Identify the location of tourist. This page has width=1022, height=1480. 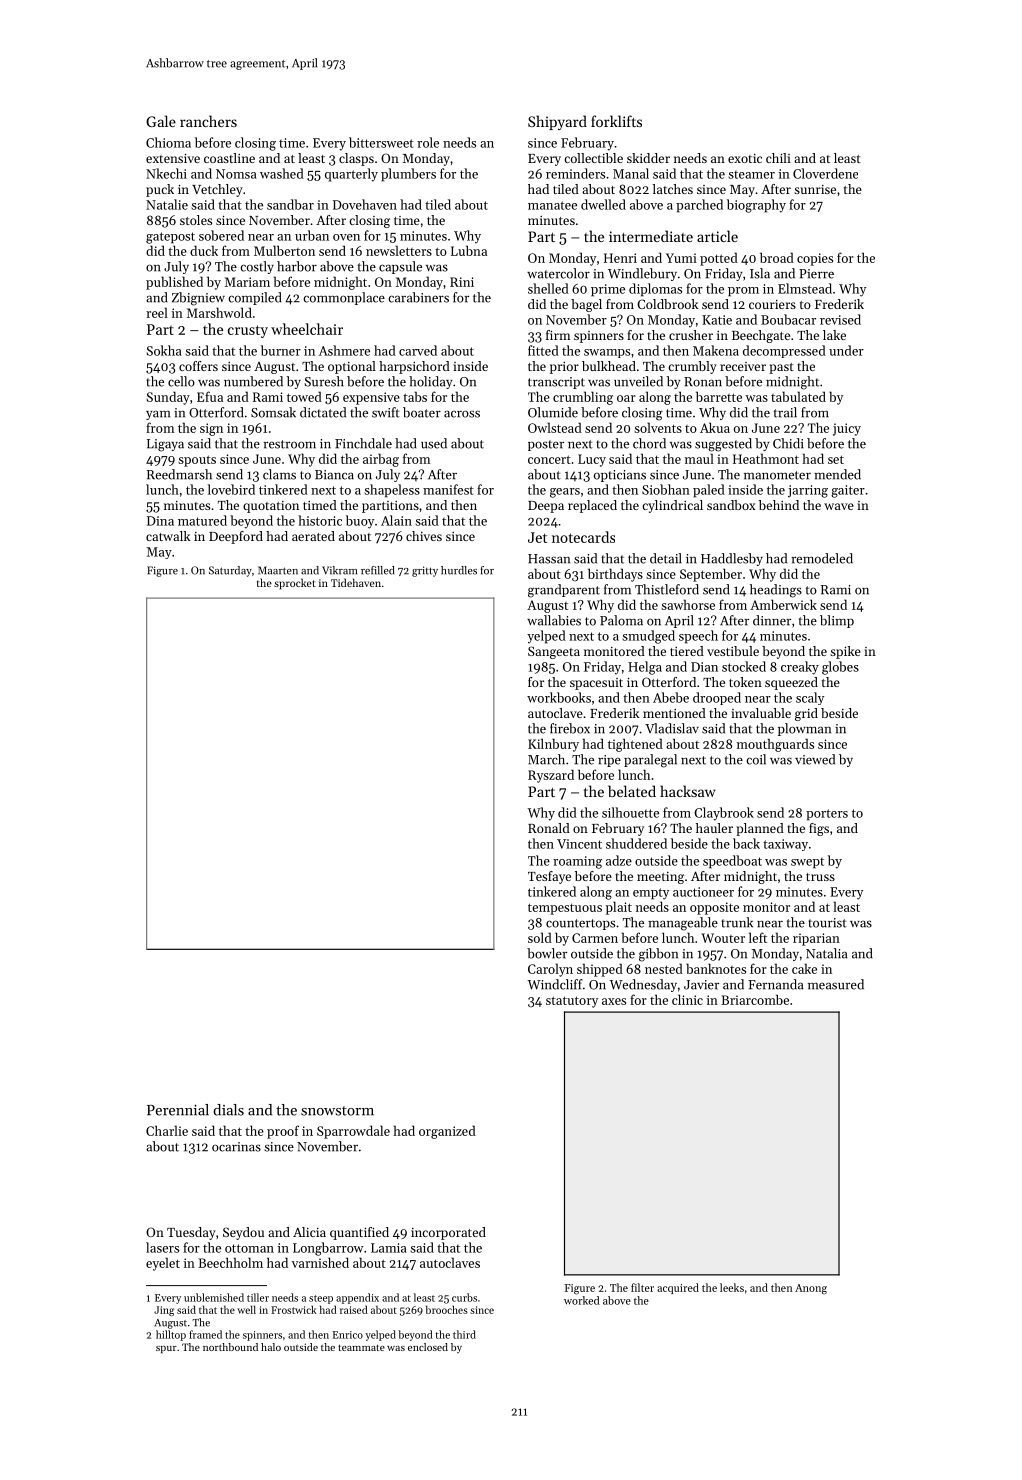
(827, 923).
